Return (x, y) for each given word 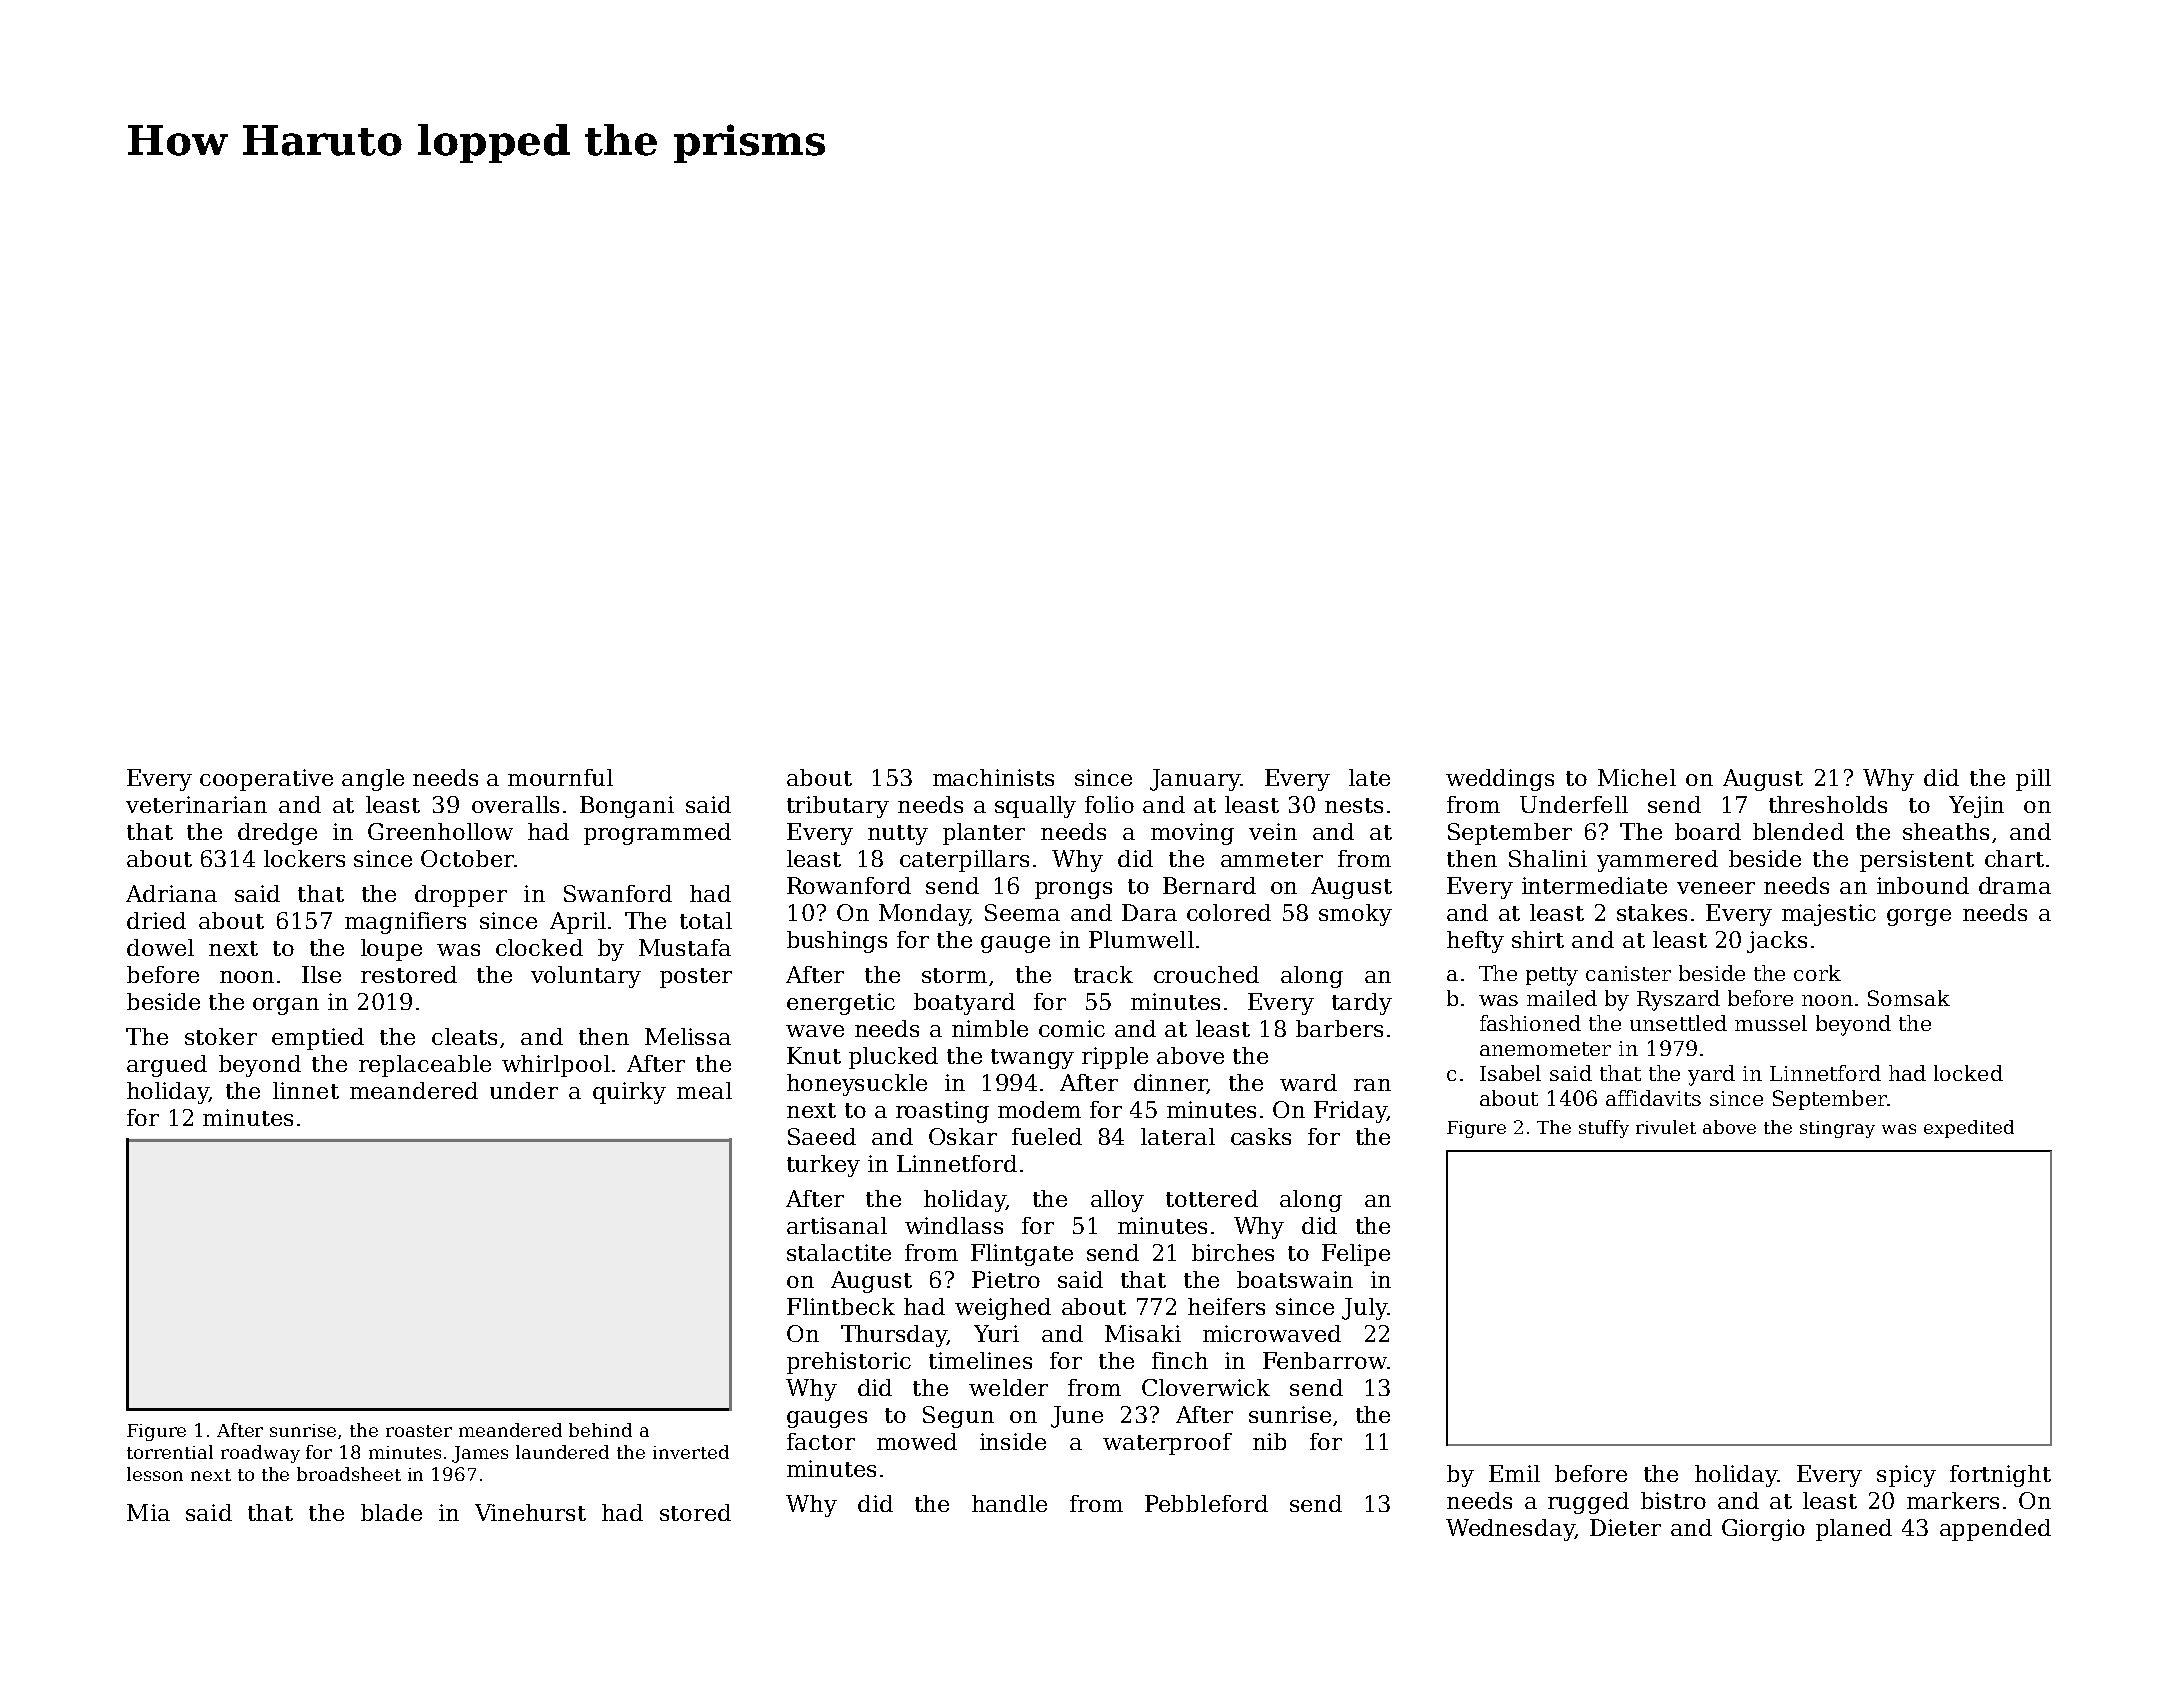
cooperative (266, 780)
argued (167, 1066)
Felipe (1356, 1255)
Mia (148, 1512)
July (1364, 1309)
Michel (1637, 777)
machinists (993, 777)
